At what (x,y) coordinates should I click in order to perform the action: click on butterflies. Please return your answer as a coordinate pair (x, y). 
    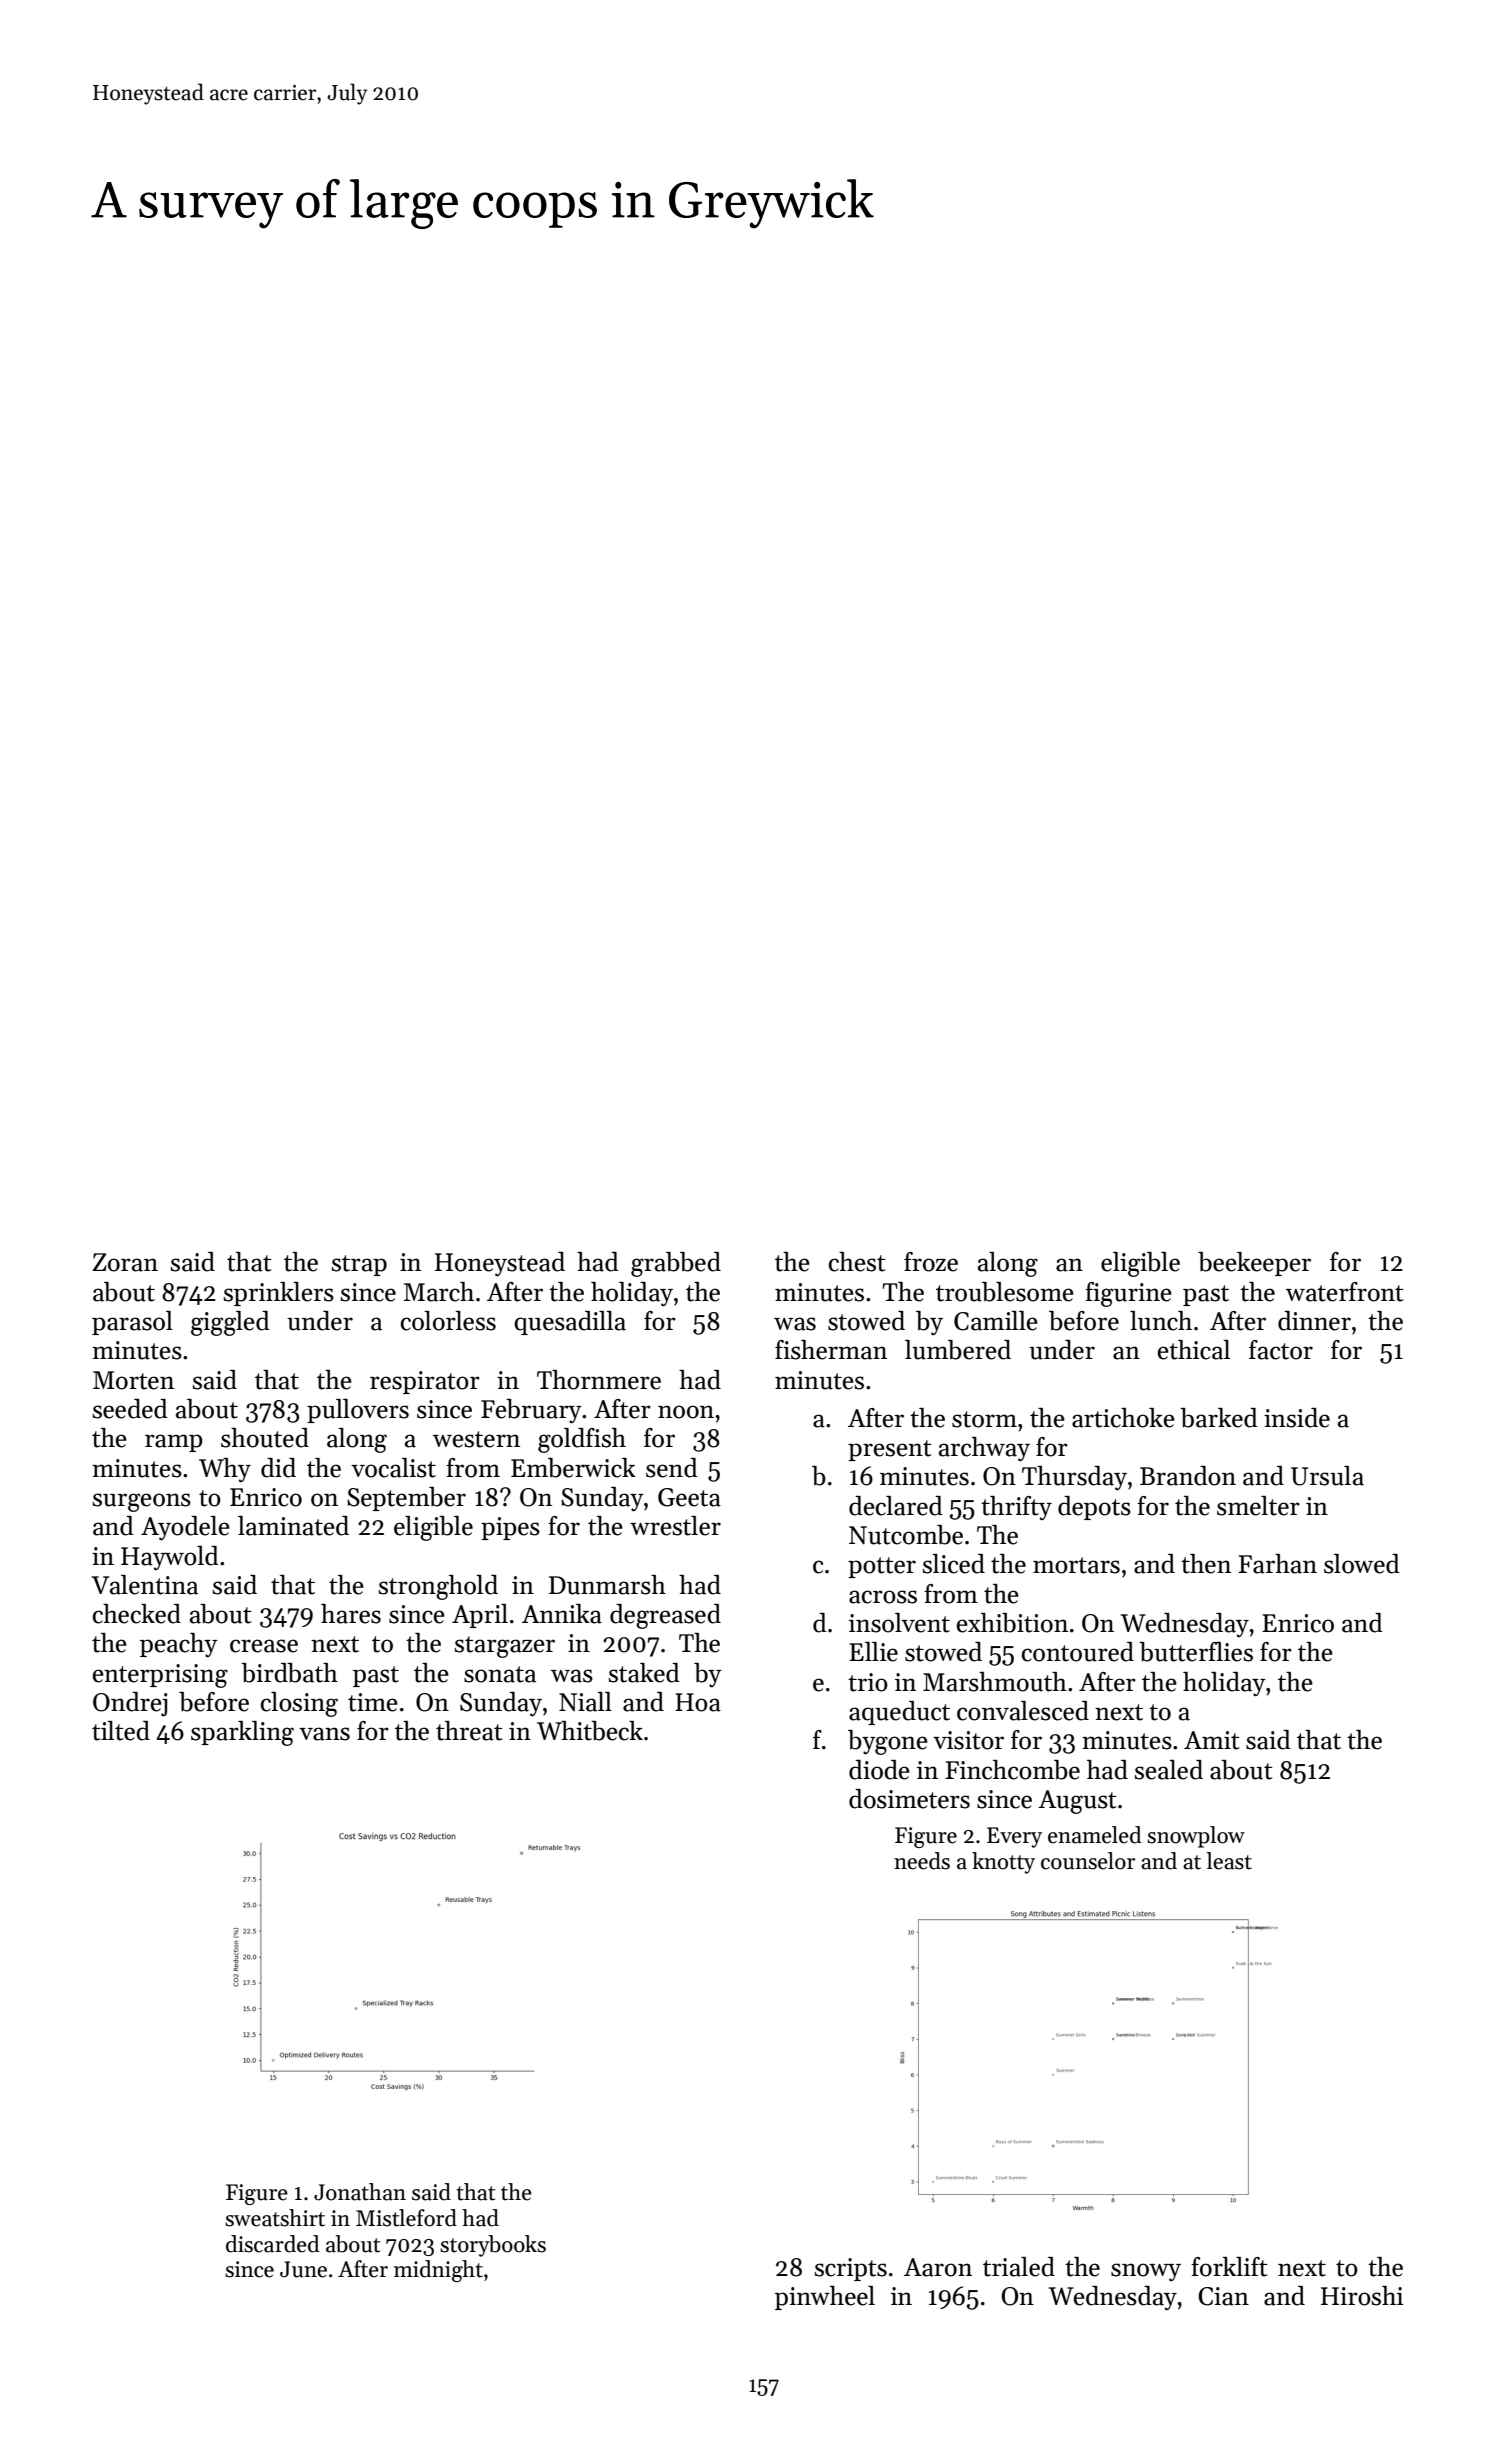
    Looking at the image, I should click on (1196, 1652).
